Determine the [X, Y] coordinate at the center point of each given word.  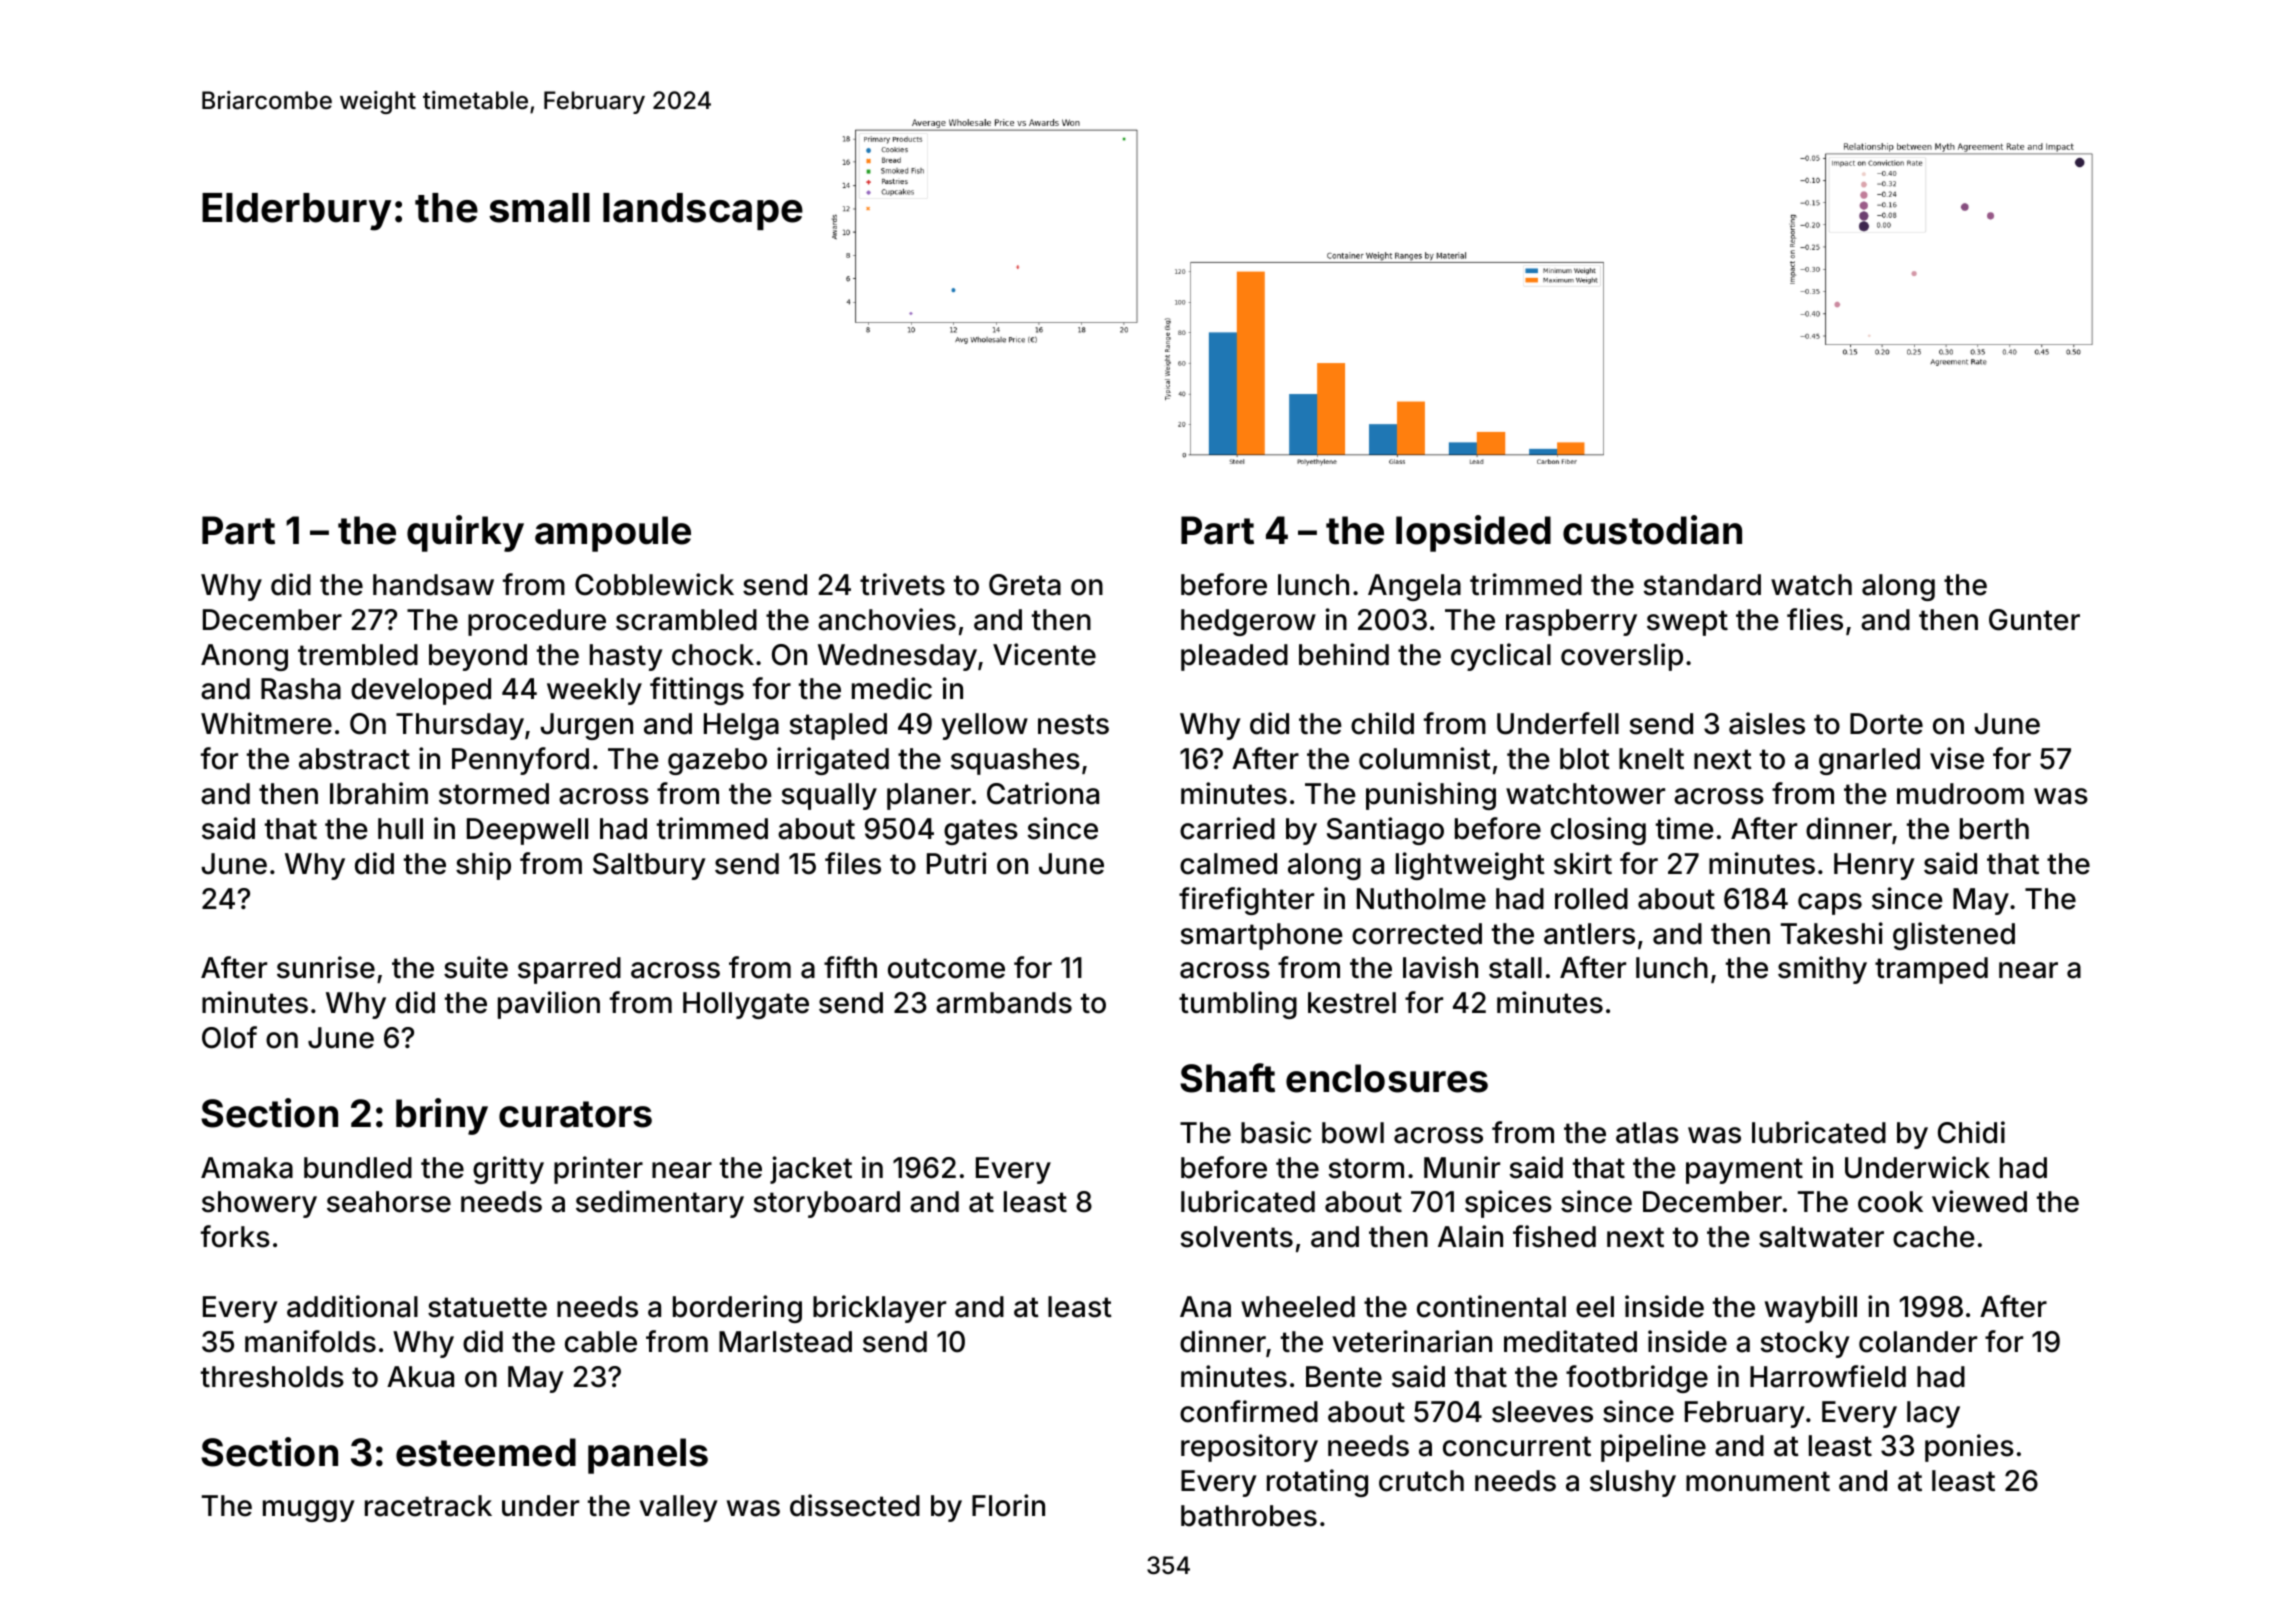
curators [575, 1114]
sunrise [326, 967]
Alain [1470, 1236]
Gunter [2034, 620]
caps [1830, 904]
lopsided [1473, 533]
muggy [309, 1511]
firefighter [1246, 901]
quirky [465, 533]
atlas [1647, 1133]
